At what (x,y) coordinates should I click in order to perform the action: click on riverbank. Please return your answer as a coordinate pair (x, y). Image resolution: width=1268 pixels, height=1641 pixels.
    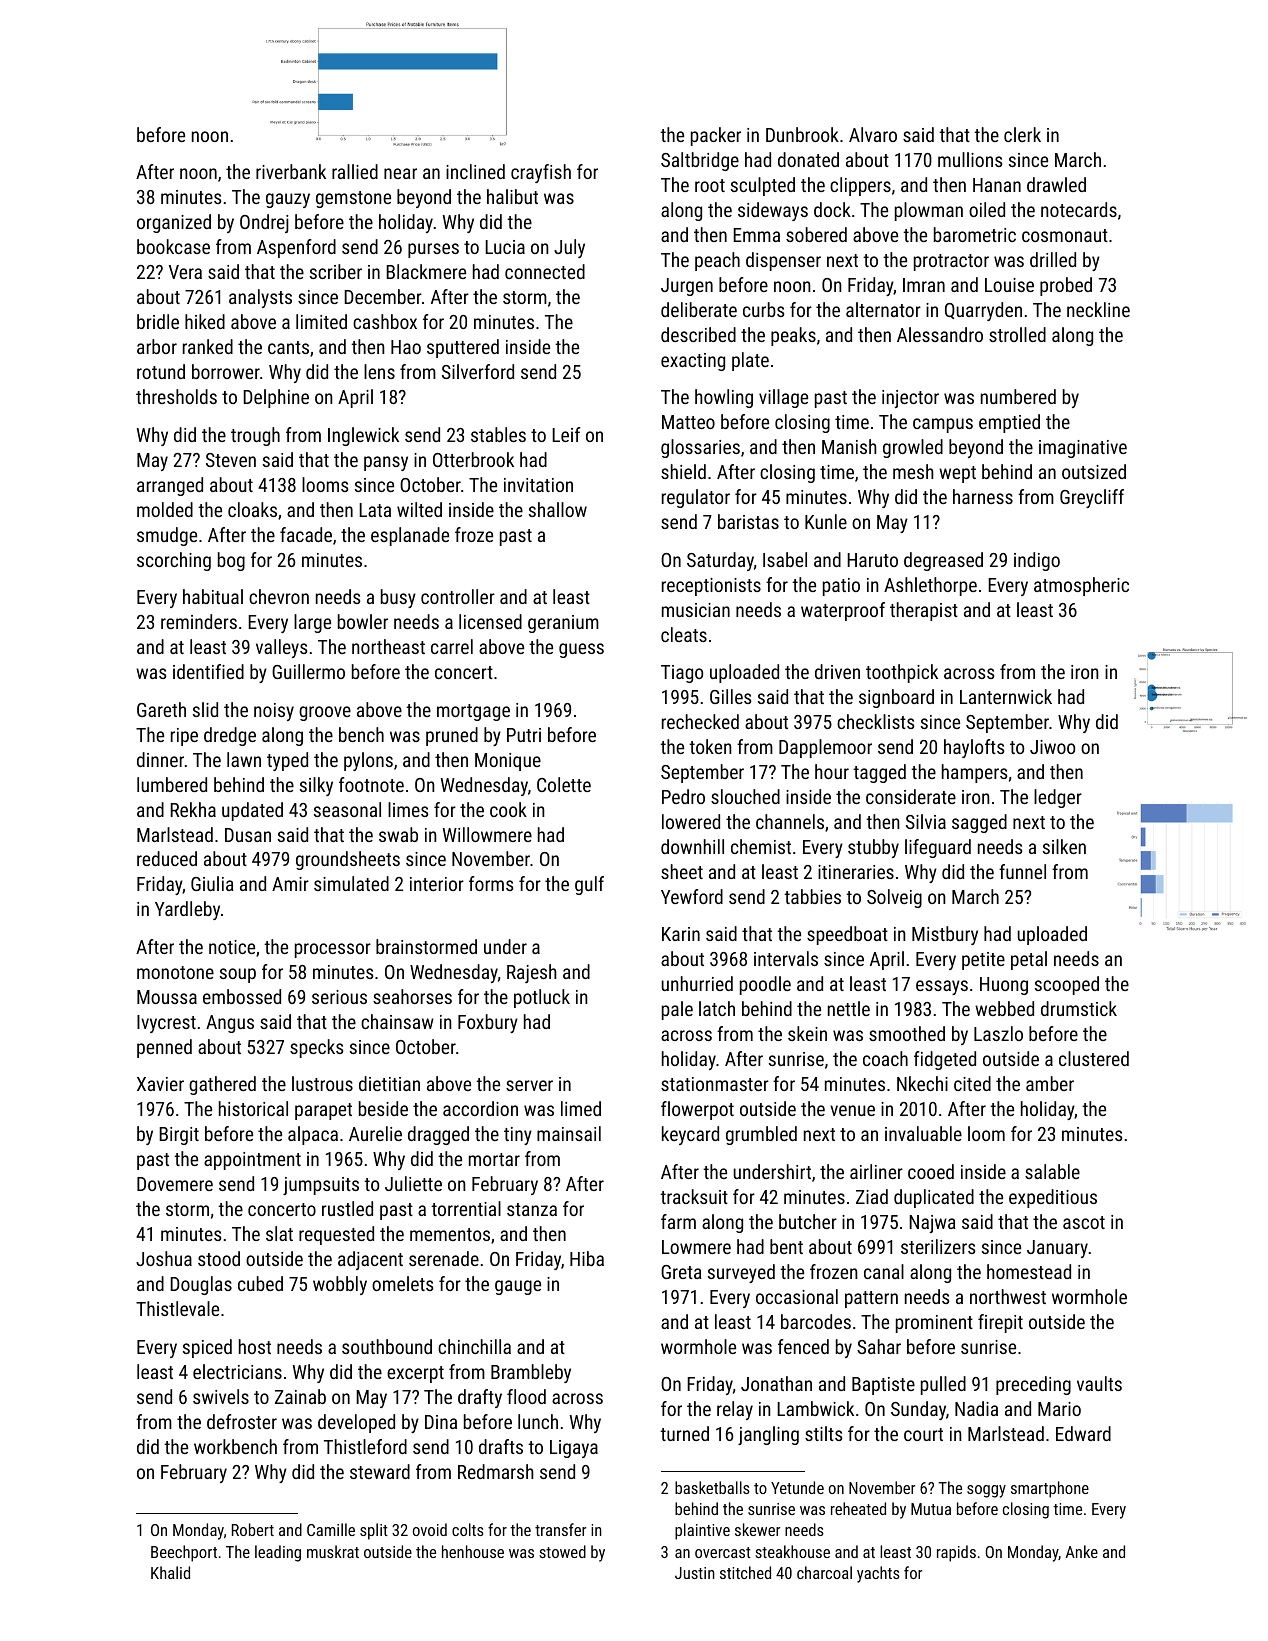
    Looking at the image, I should click on (291, 171).
